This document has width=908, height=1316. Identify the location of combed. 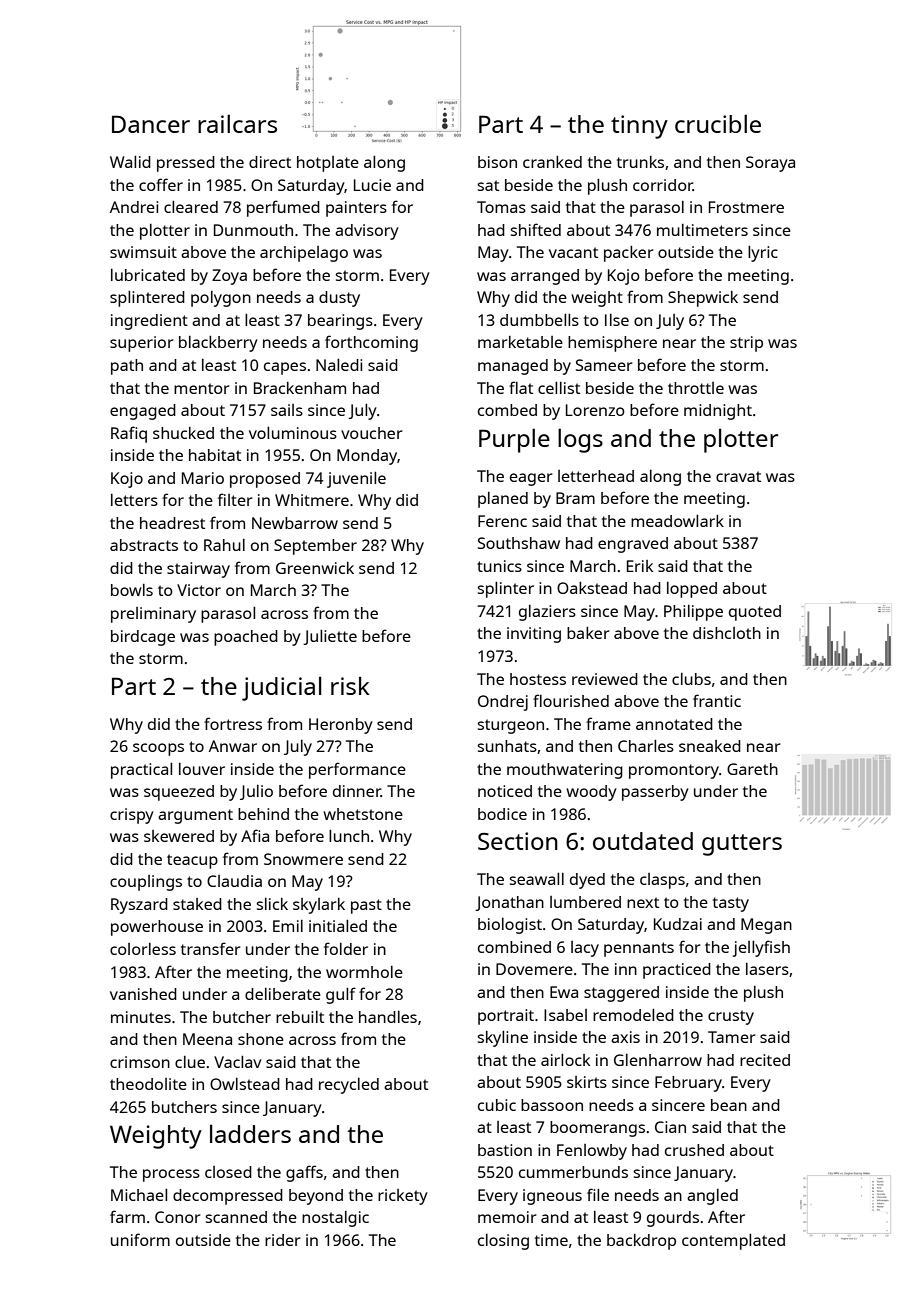
(507, 410).
